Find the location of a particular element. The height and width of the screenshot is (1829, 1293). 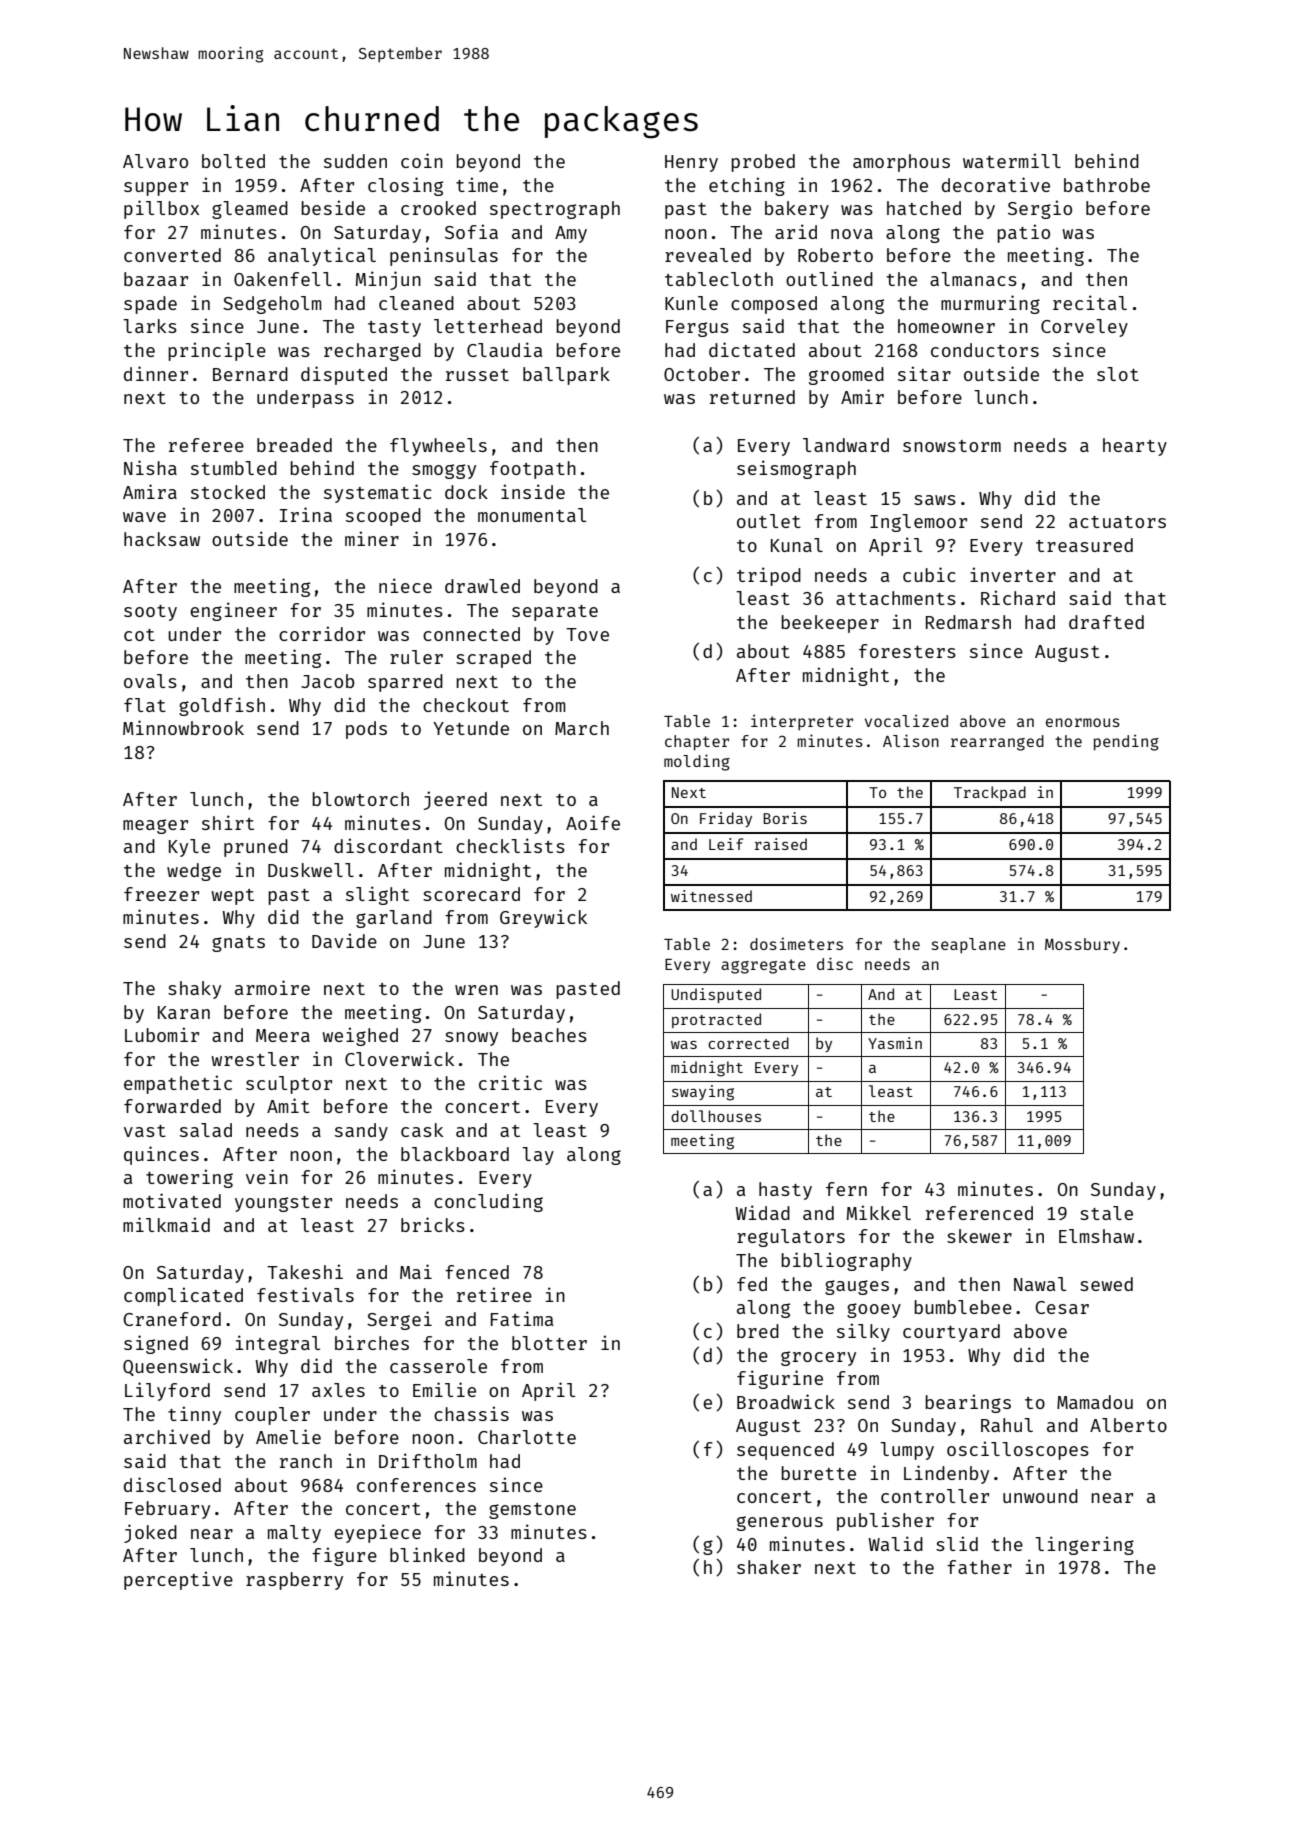

grocery is located at coordinates (818, 1358).
